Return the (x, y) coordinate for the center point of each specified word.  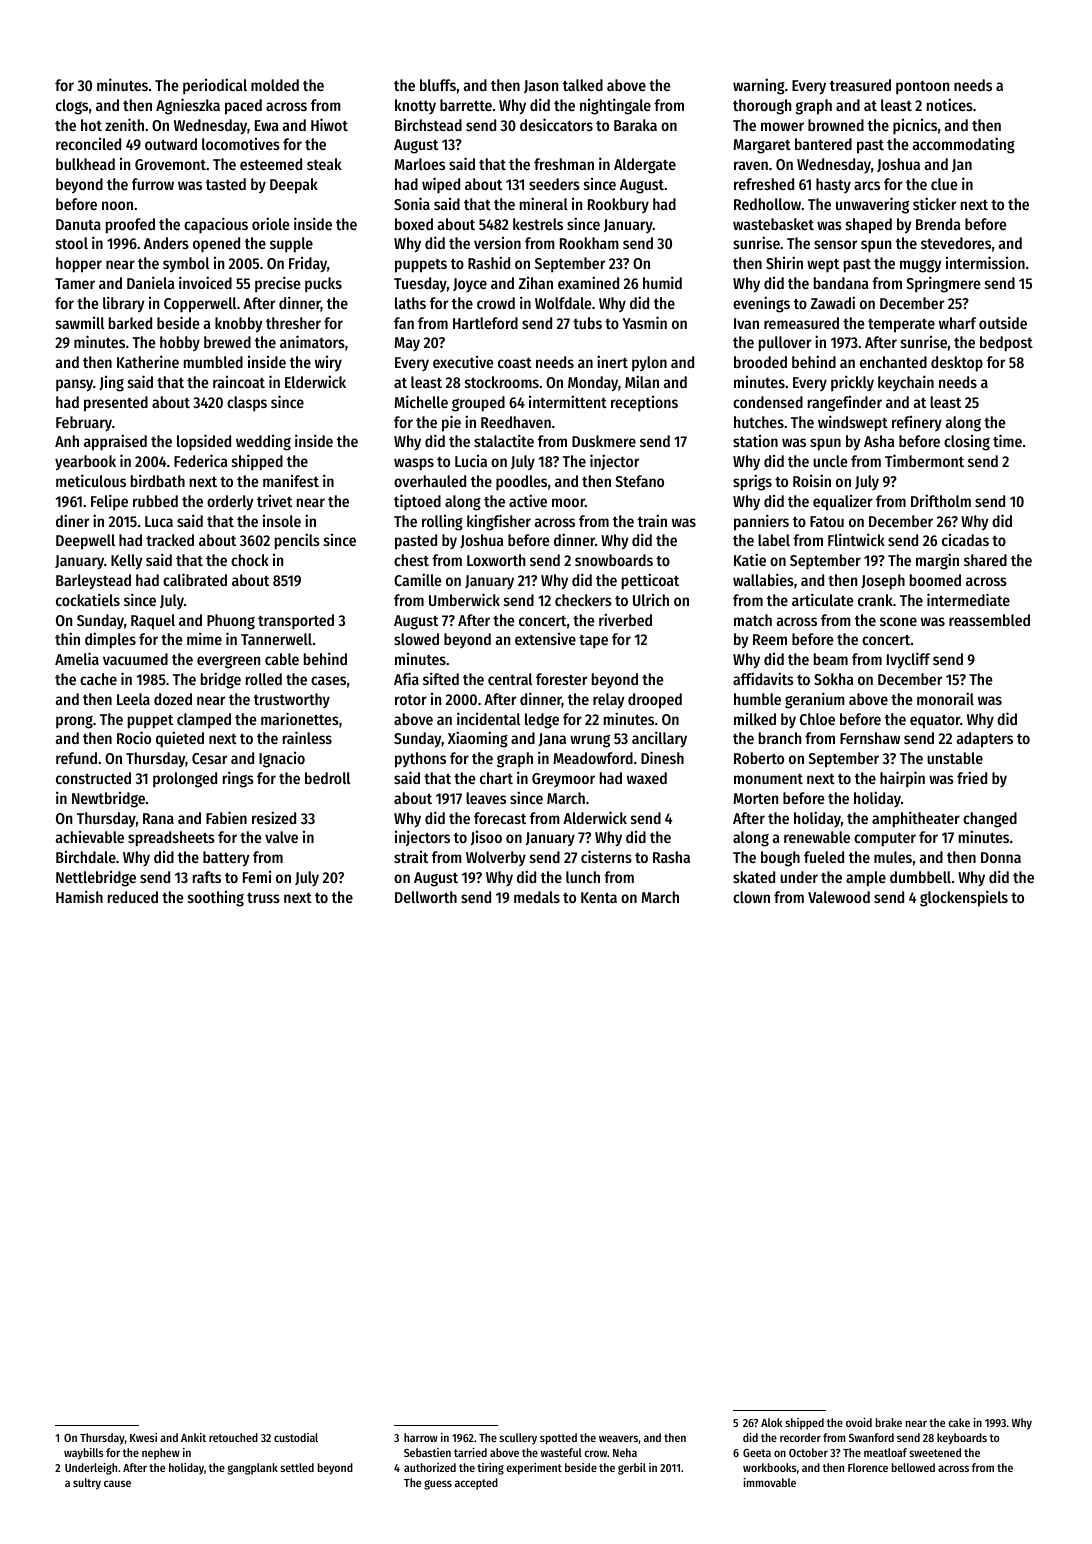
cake (959, 1422)
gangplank (253, 1469)
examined (588, 282)
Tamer (75, 283)
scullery (518, 1439)
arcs (867, 185)
